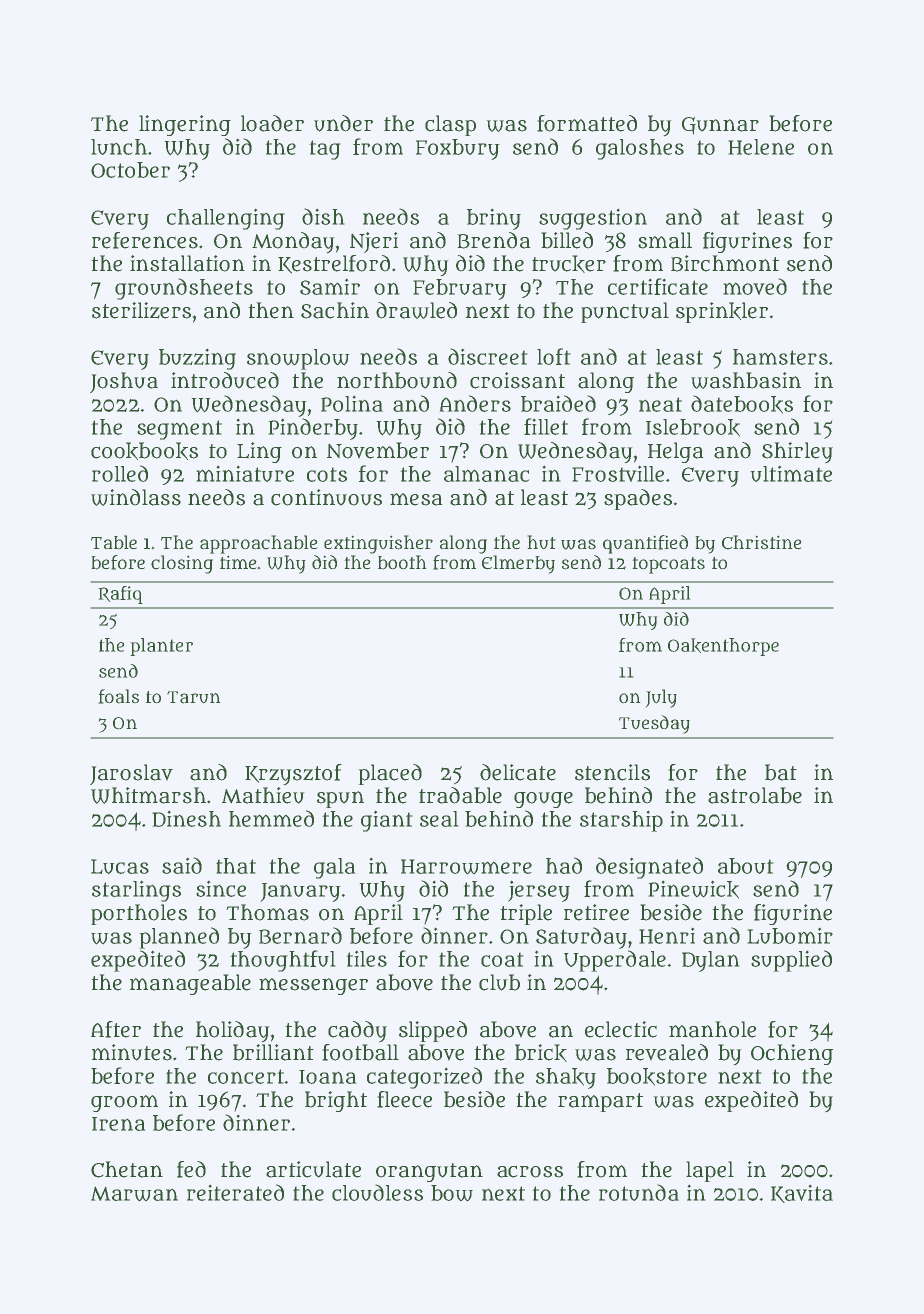 Image resolution: width=924 pixels, height=1314 pixels. What do you see at coordinates (390, 774) in the screenshot?
I see `placed` at bounding box center [390, 774].
